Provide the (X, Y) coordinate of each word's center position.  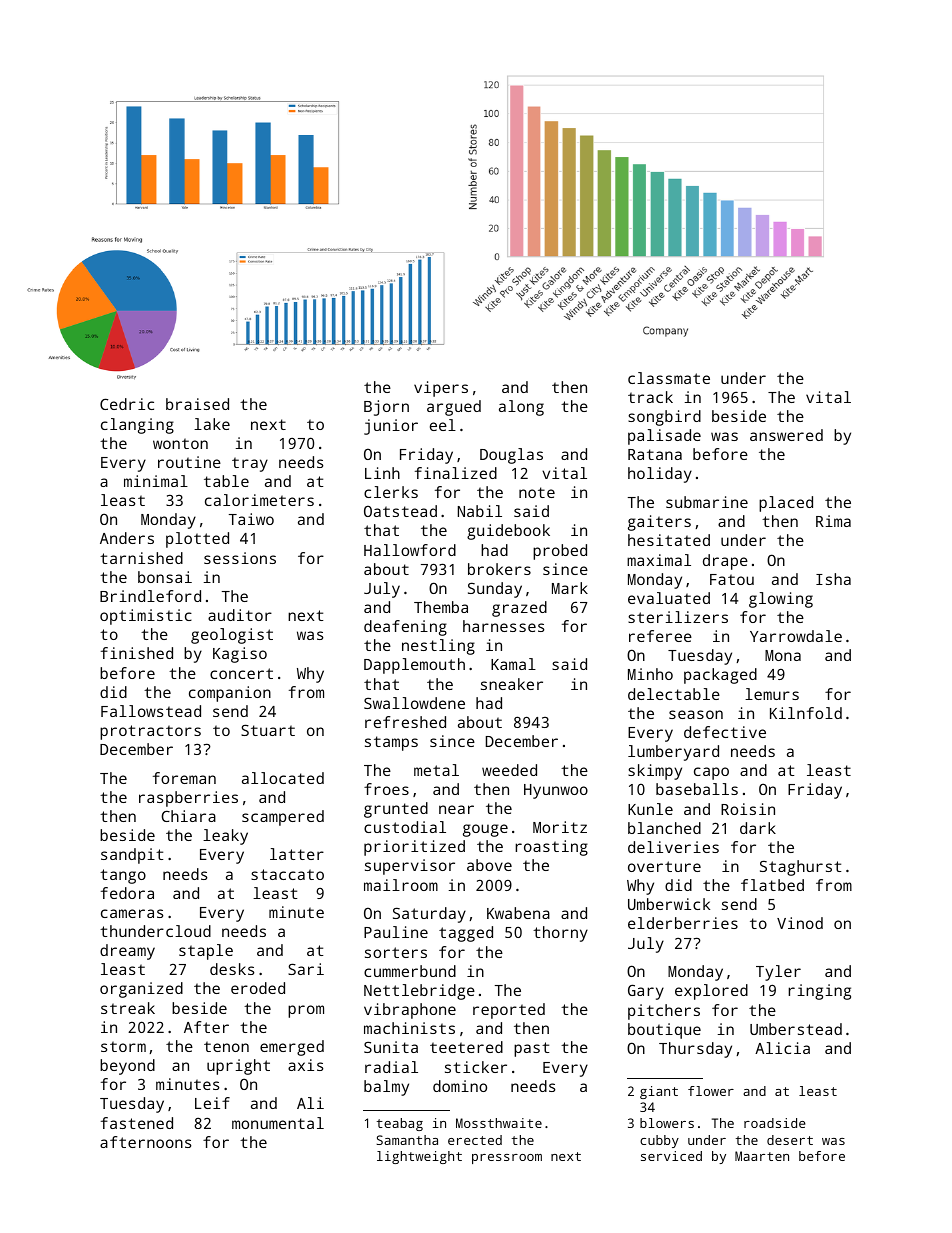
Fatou (732, 579)
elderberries (683, 923)
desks (232, 969)
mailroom (401, 885)
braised (197, 404)
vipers (441, 389)
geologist (232, 636)
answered (786, 435)
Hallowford (410, 550)
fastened (137, 1123)
